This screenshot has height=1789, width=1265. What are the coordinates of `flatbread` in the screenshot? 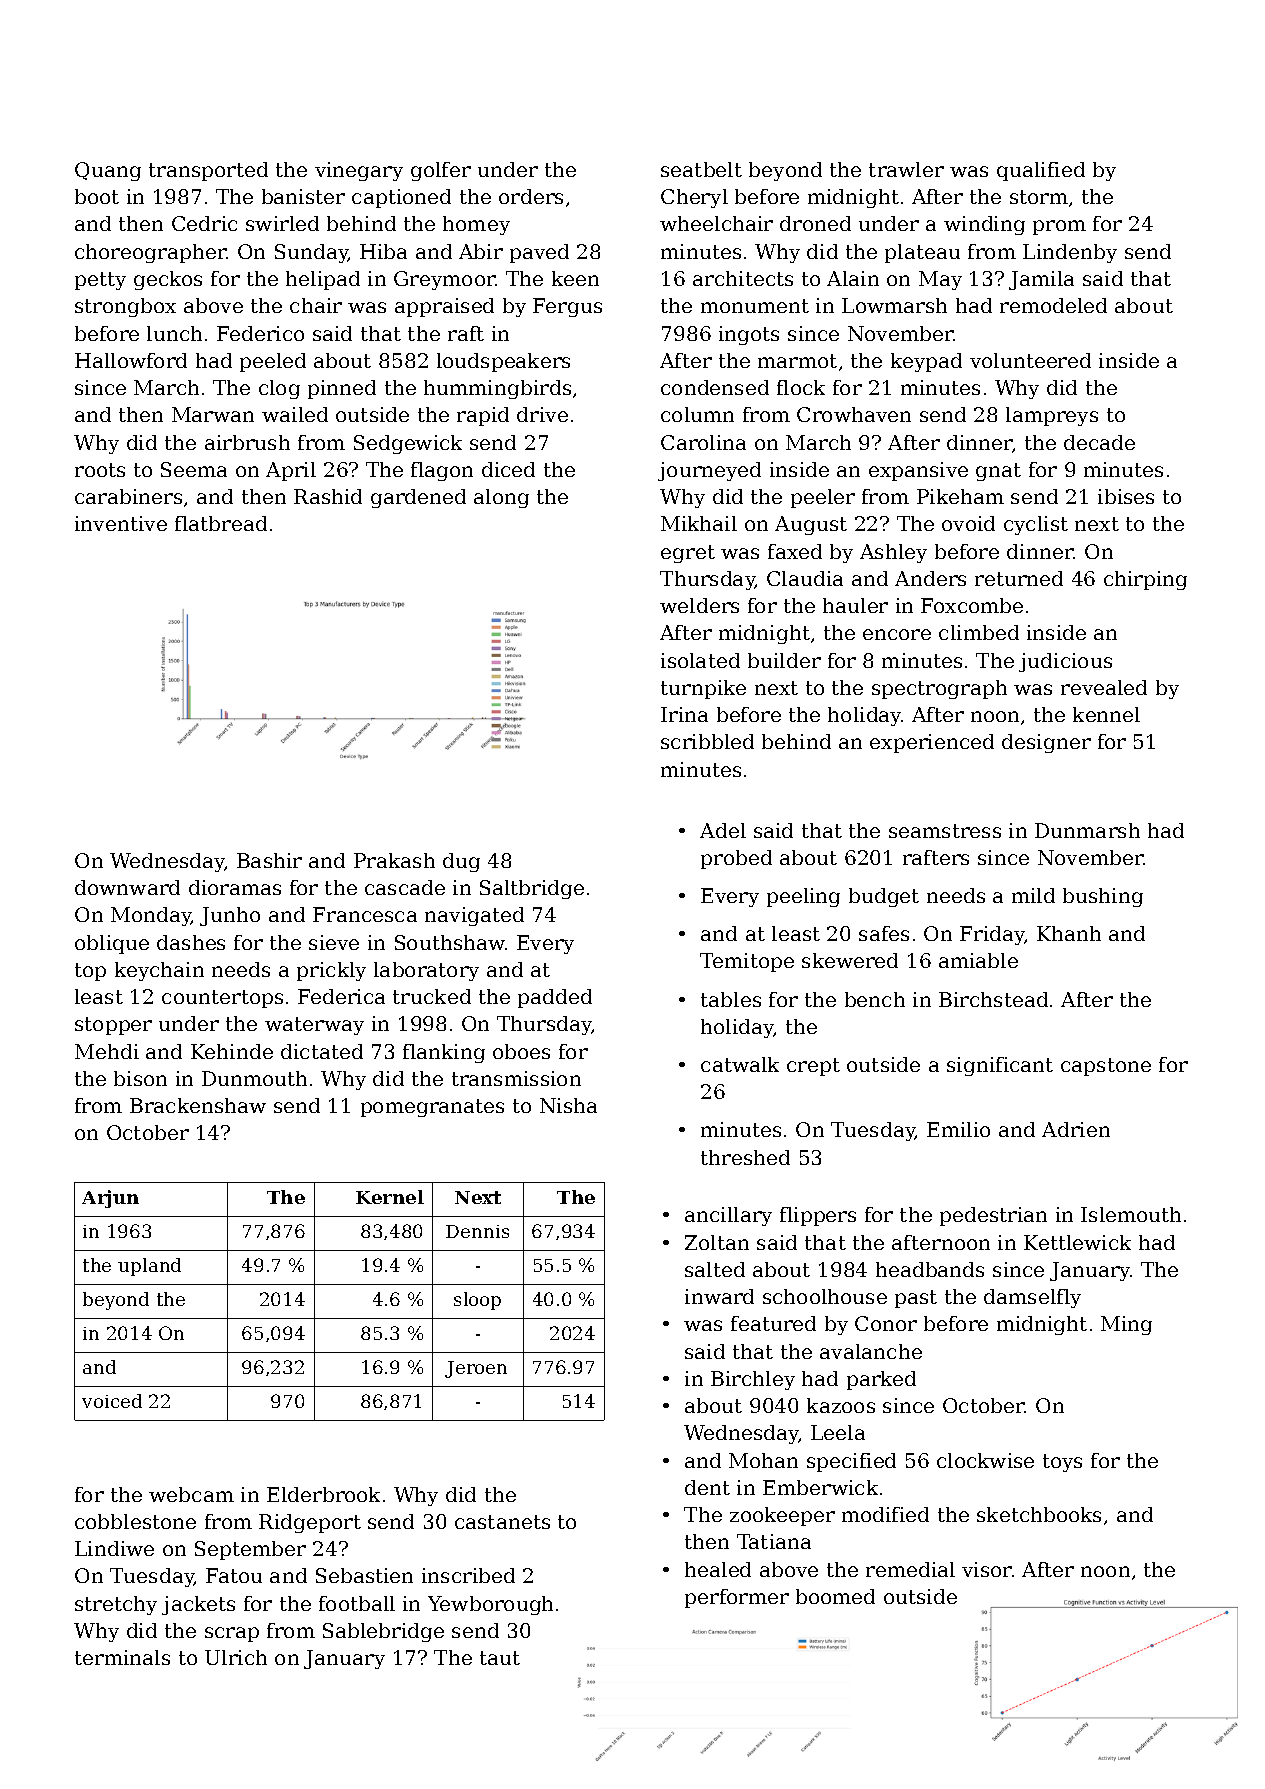 It's located at (221, 523).
